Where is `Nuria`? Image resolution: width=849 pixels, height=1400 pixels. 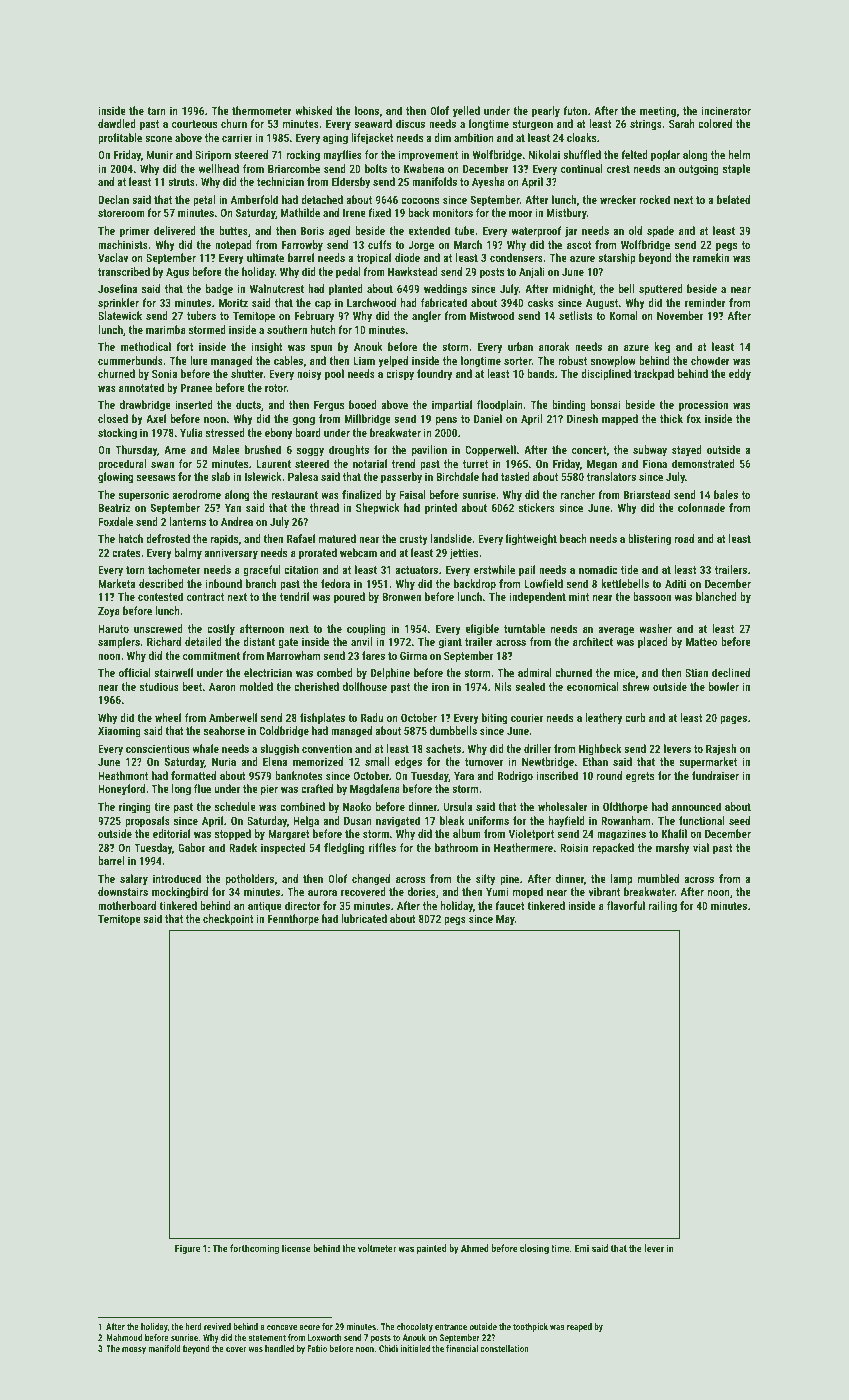
Nuria is located at coordinates (224, 761).
